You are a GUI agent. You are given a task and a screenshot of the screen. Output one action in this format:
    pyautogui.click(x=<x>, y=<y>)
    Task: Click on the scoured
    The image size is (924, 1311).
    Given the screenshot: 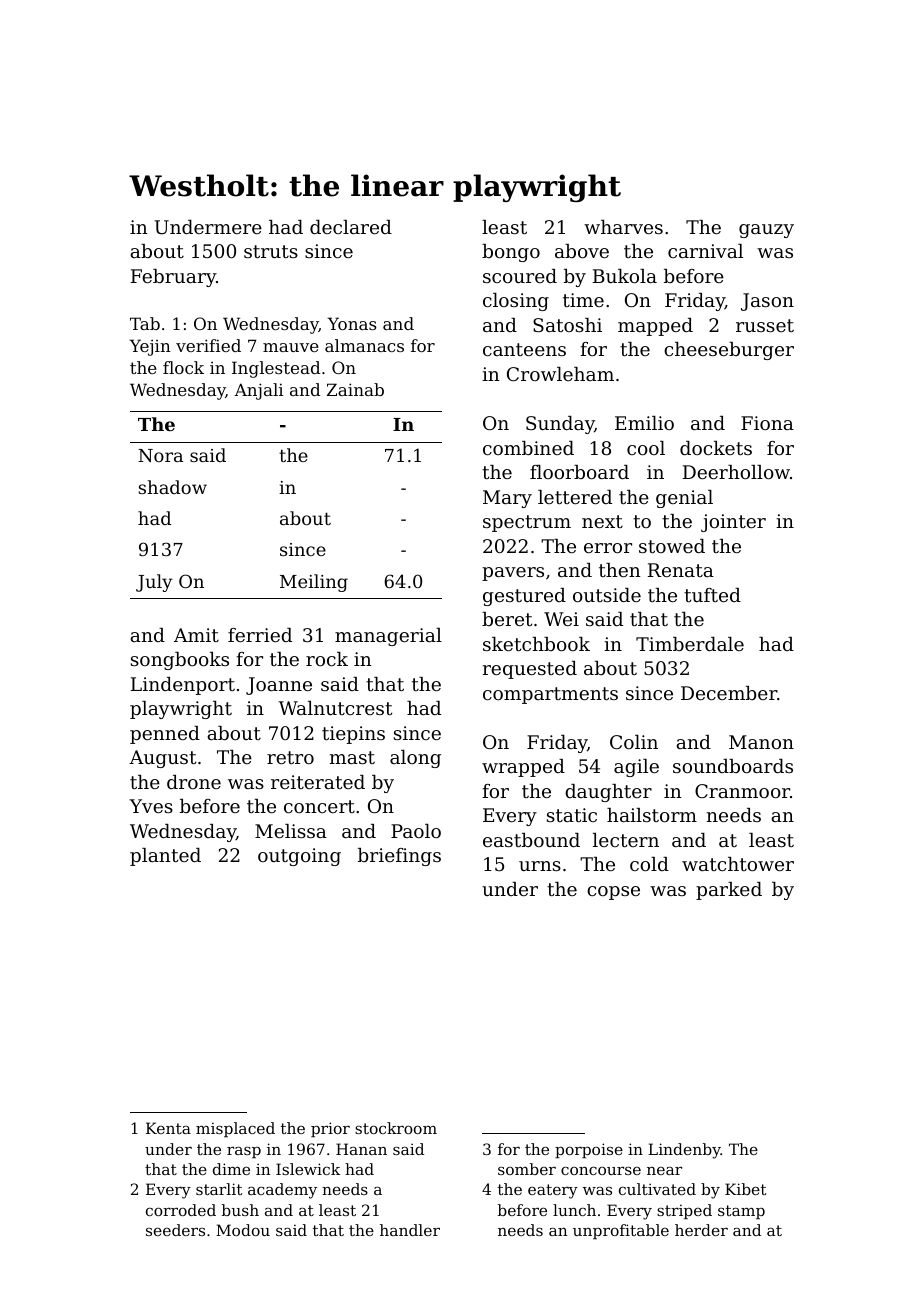 What is the action you would take?
    pyautogui.click(x=520, y=276)
